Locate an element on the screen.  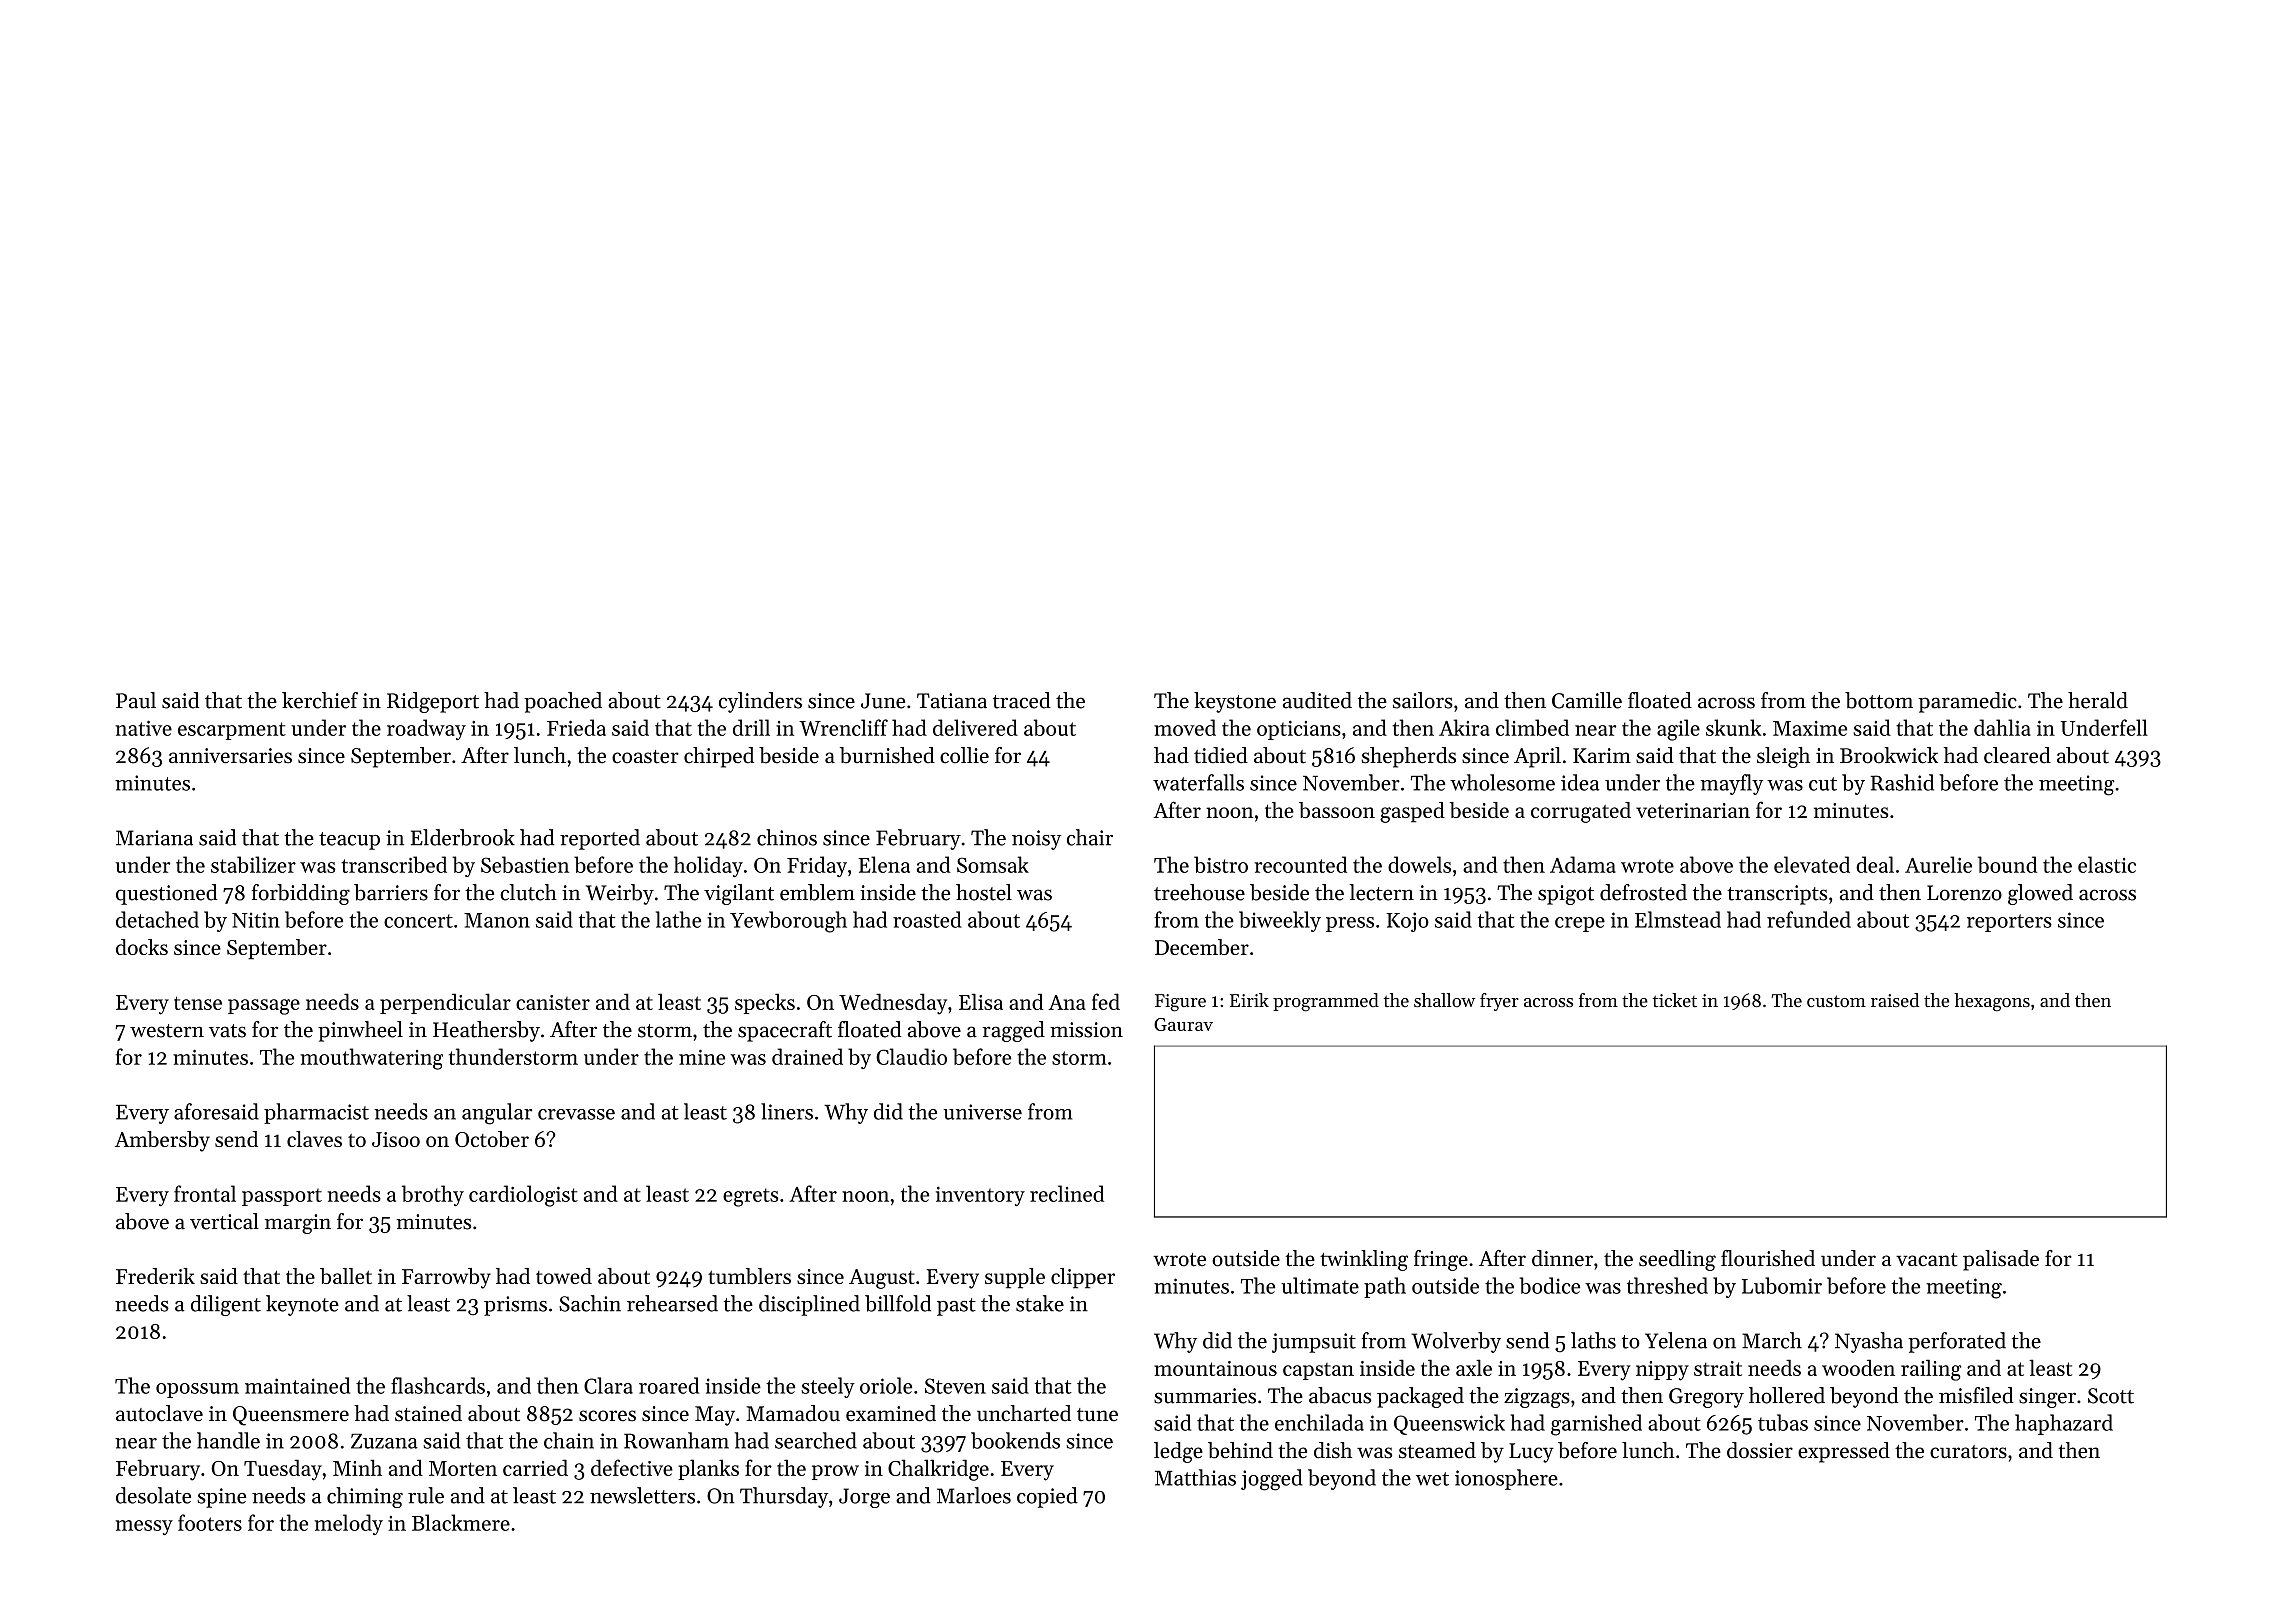
perforated is located at coordinates (1957, 1342).
